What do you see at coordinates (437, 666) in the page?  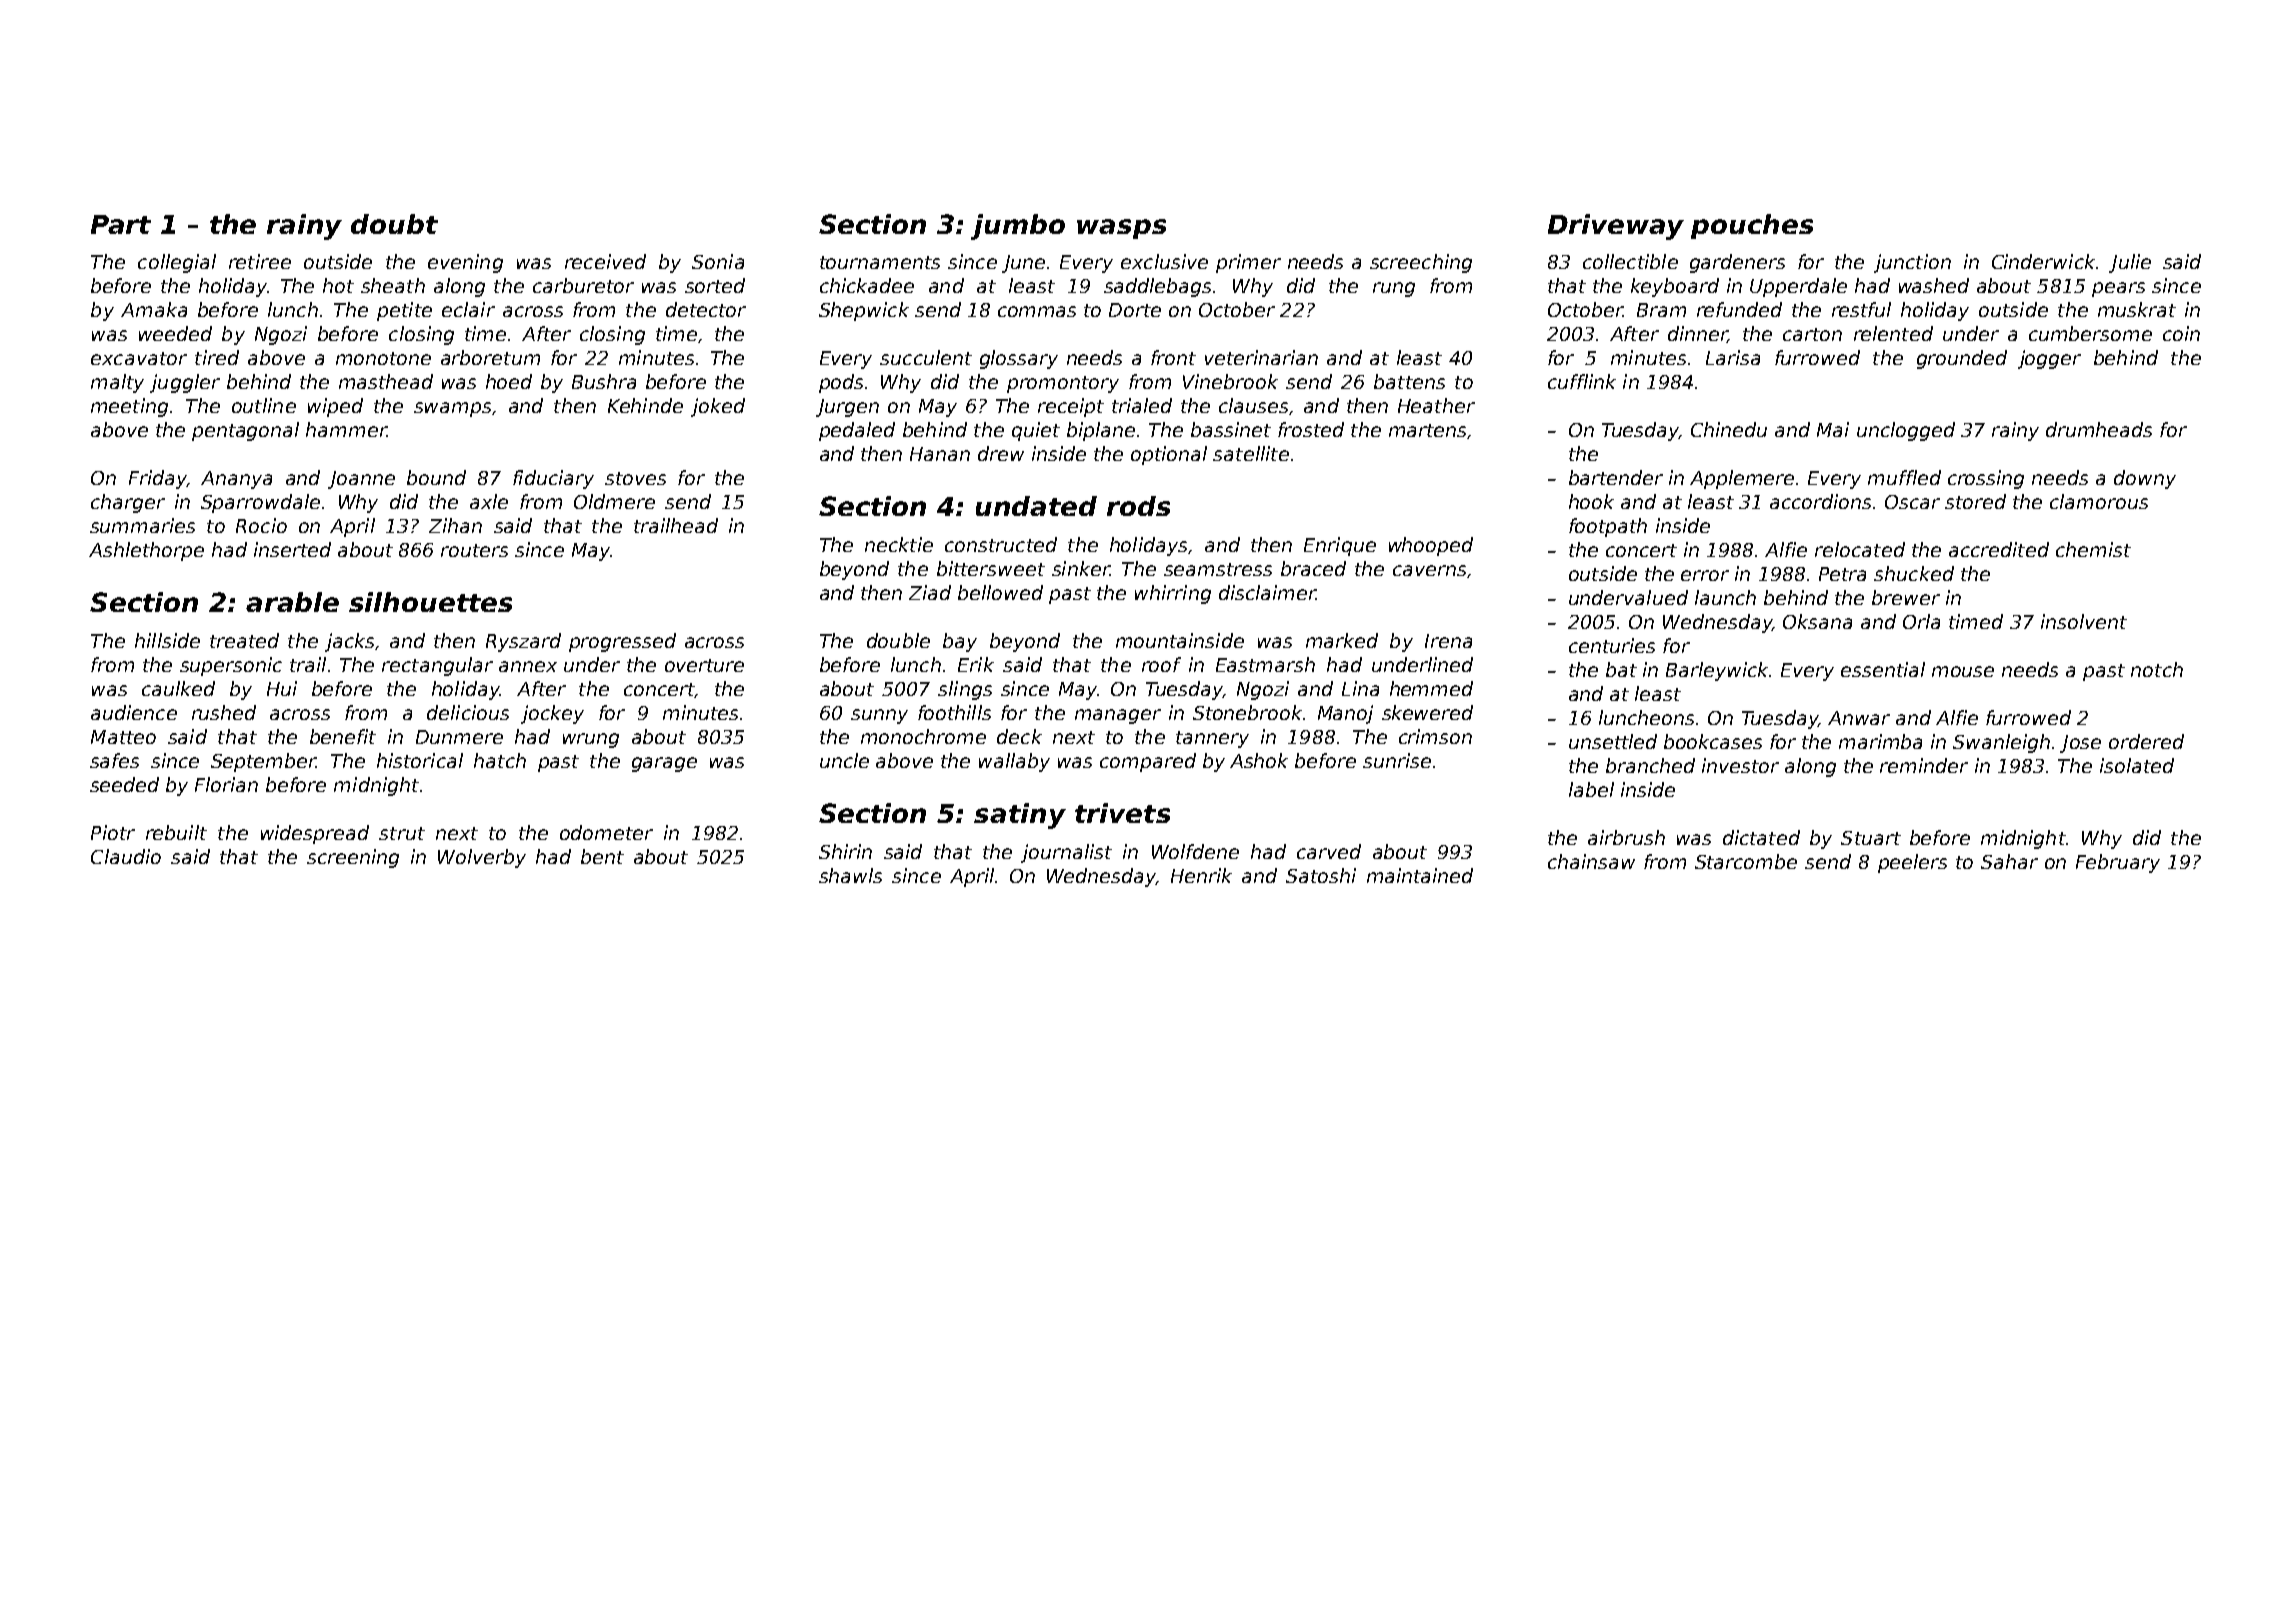 I see `rectangular` at bounding box center [437, 666].
